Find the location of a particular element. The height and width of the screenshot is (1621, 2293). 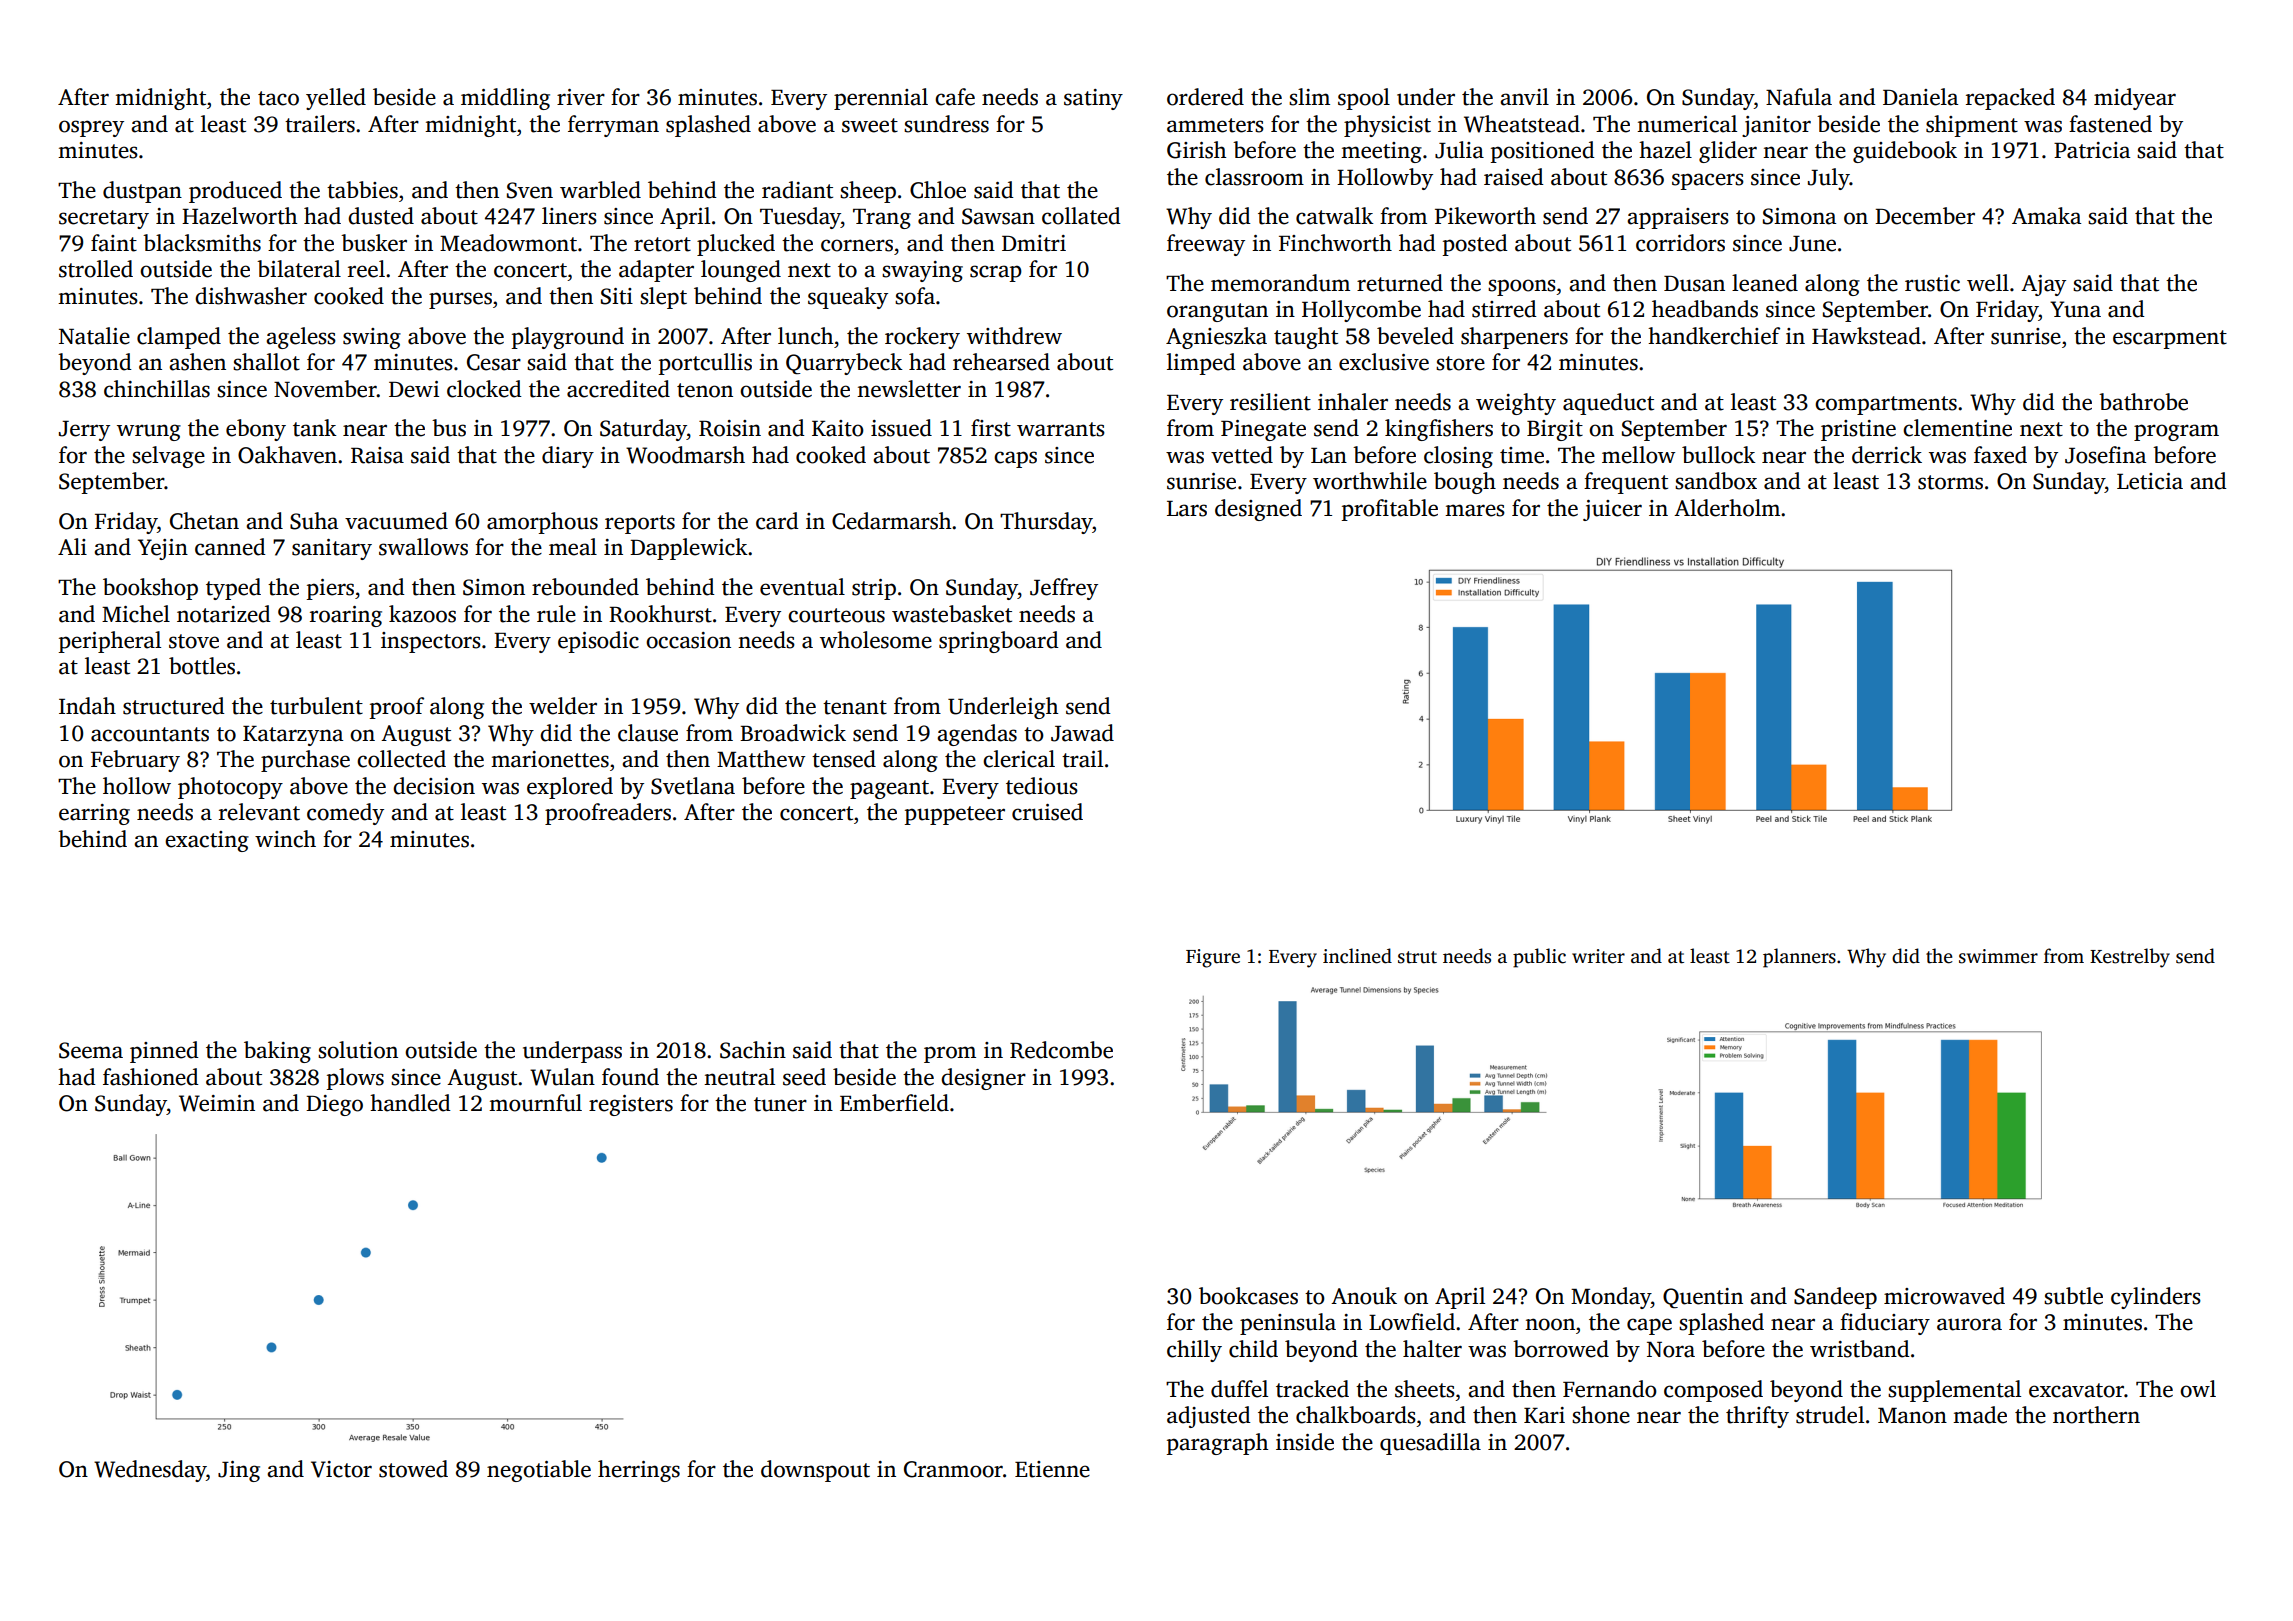

planners is located at coordinates (1799, 958).
